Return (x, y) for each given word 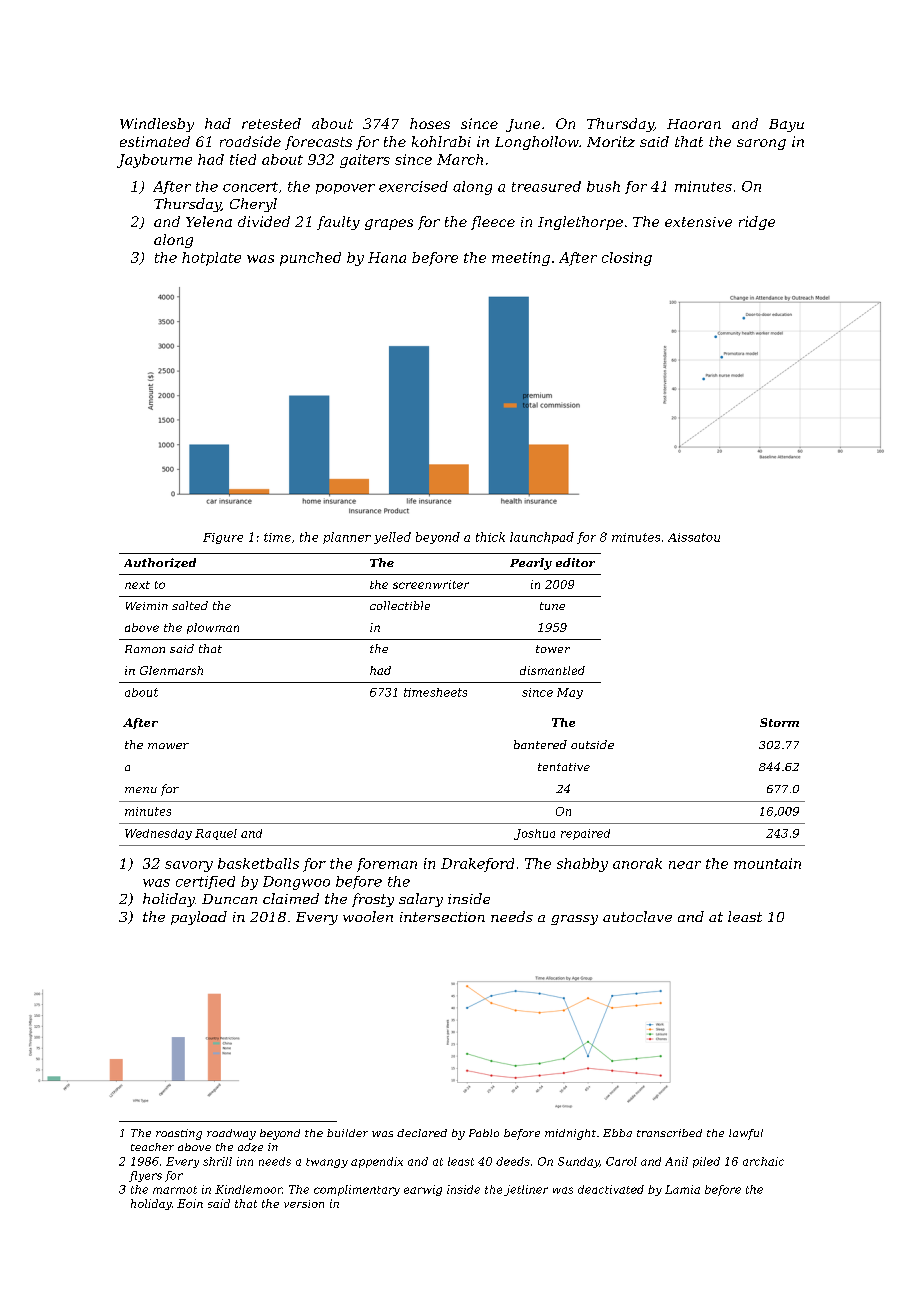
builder (347, 1133)
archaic (763, 1161)
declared (422, 1133)
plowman (213, 628)
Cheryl (253, 205)
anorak (637, 863)
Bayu (786, 125)
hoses (430, 123)
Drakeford (477, 865)
